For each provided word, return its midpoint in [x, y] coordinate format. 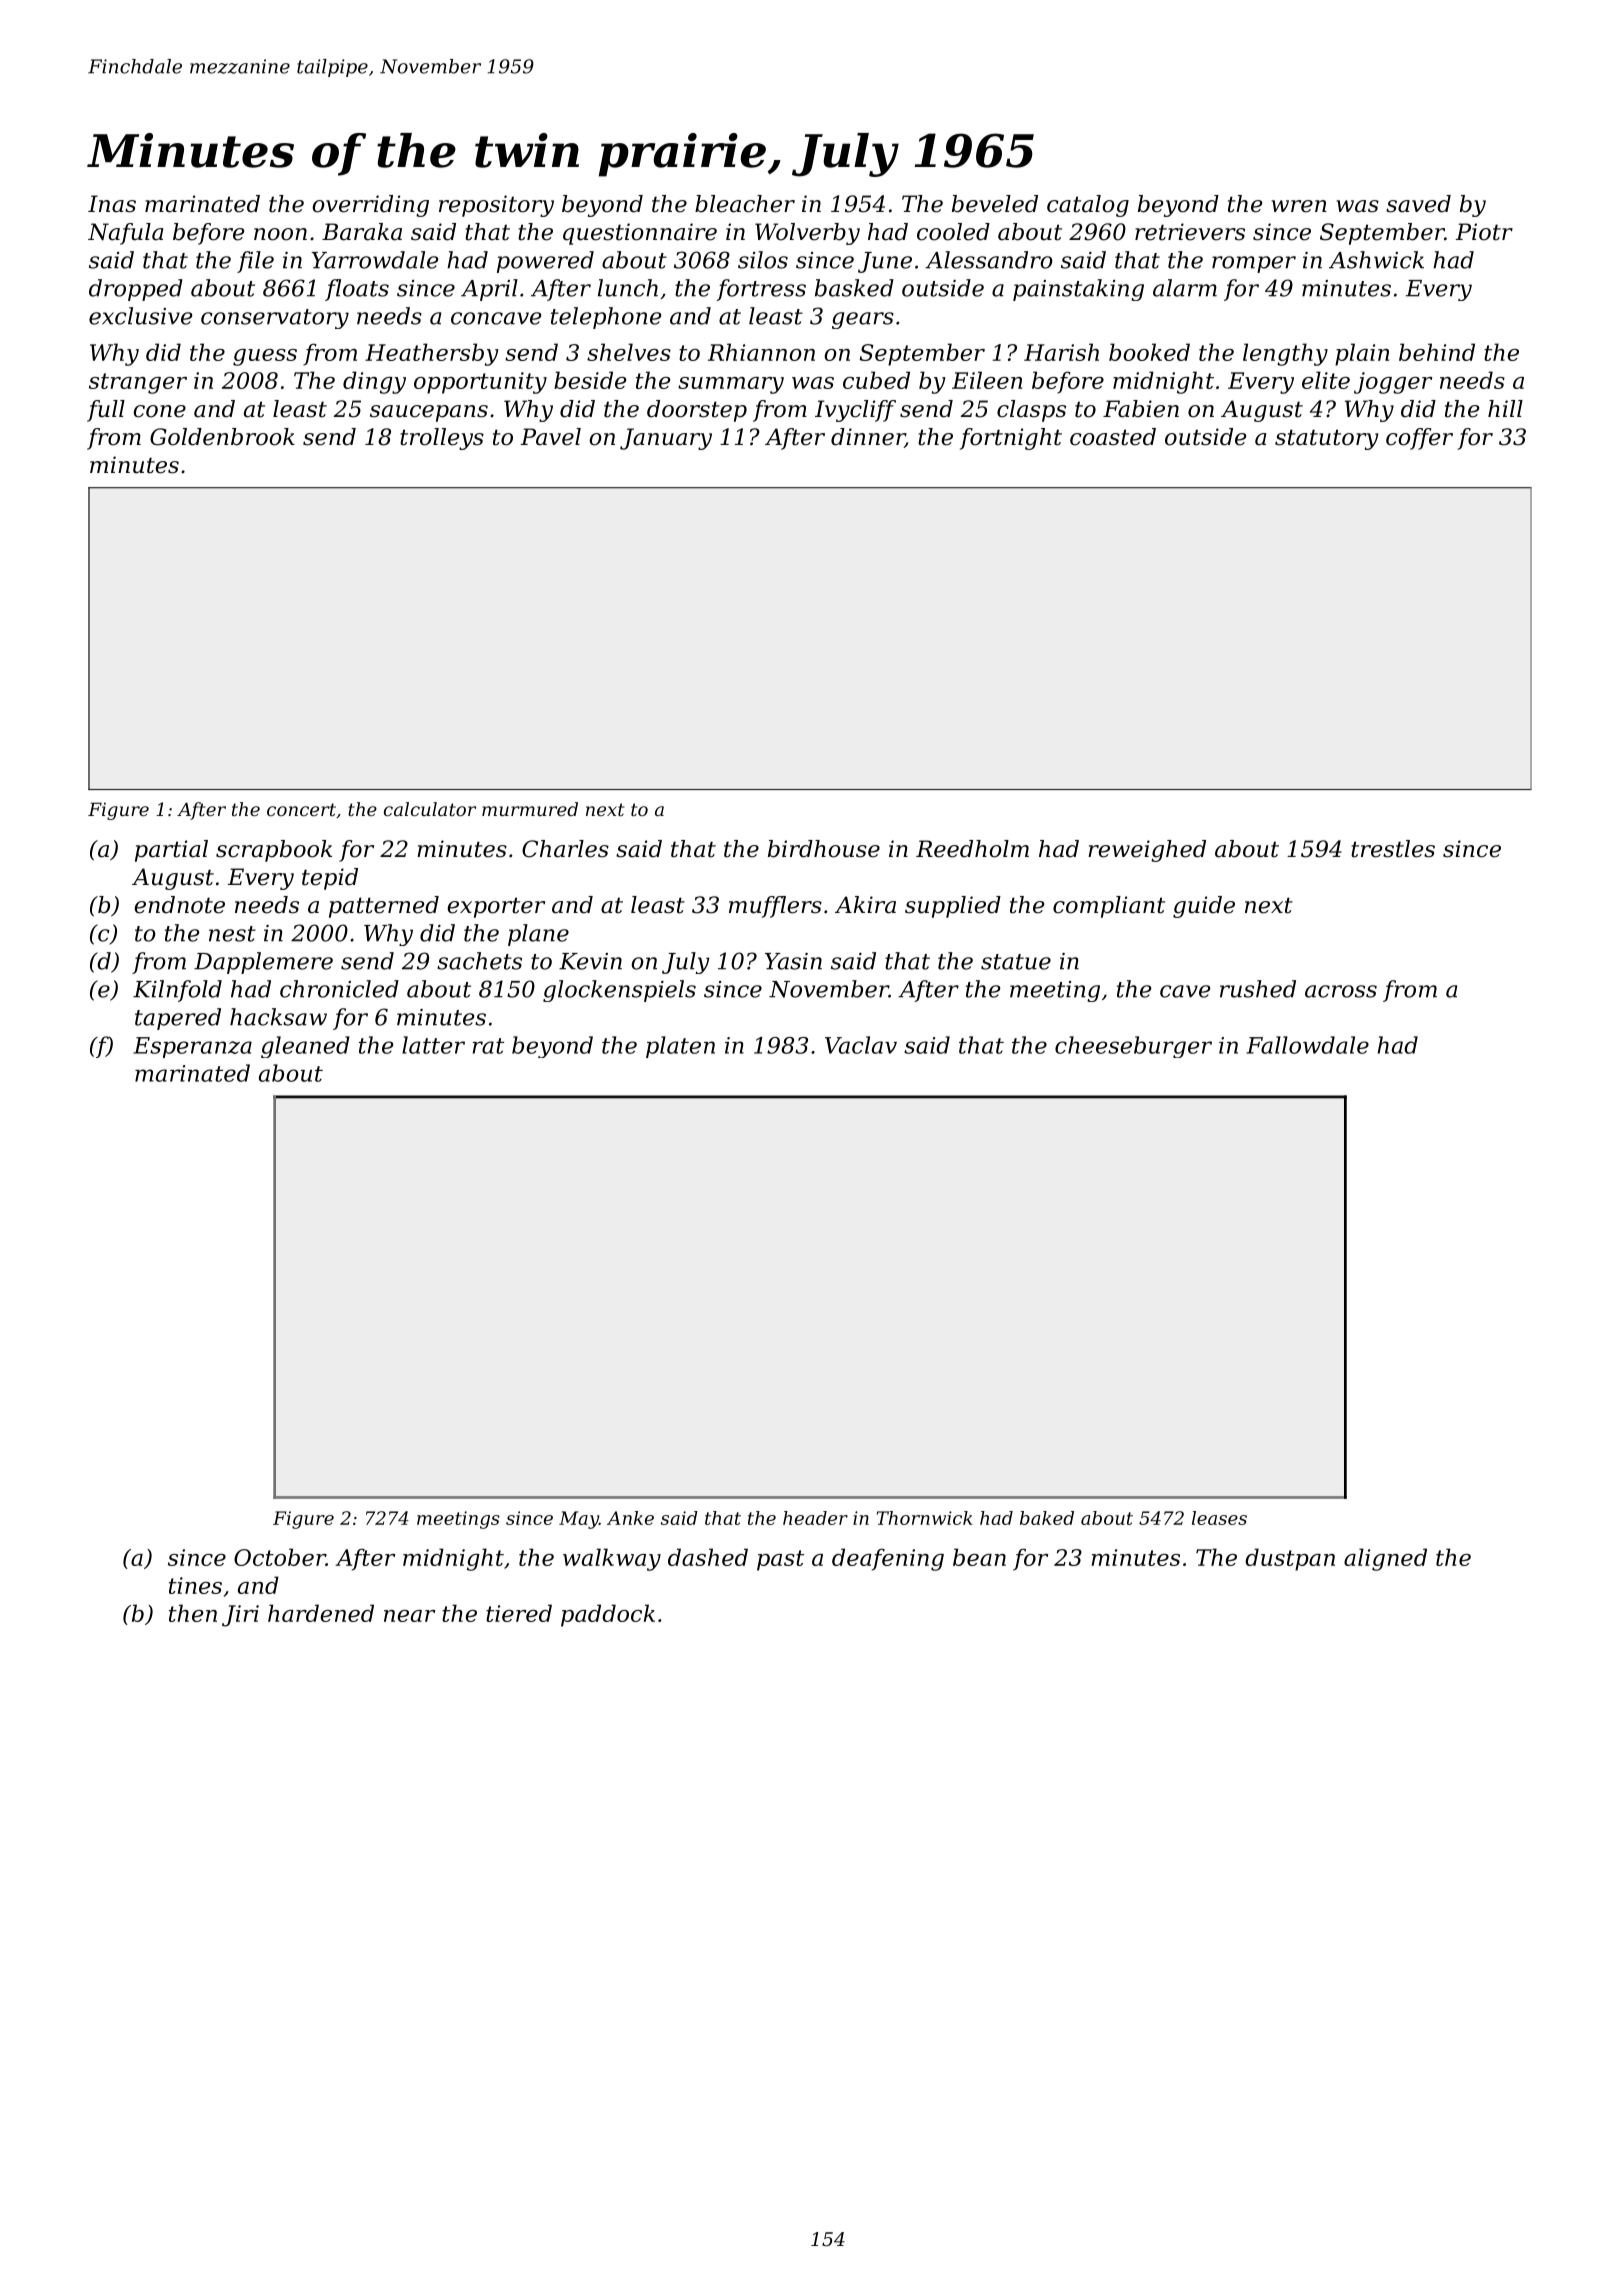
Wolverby [807, 234]
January [666, 439]
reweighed [1147, 851]
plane [538, 935]
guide [1204, 907]
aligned [1385, 1559]
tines [195, 1585]
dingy [374, 382]
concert [301, 809]
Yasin [793, 961]
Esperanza [192, 1047]
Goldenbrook [222, 437]
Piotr [1484, 232]
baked [1047, 1518]
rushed [1258, 989]
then [193, 1613]
